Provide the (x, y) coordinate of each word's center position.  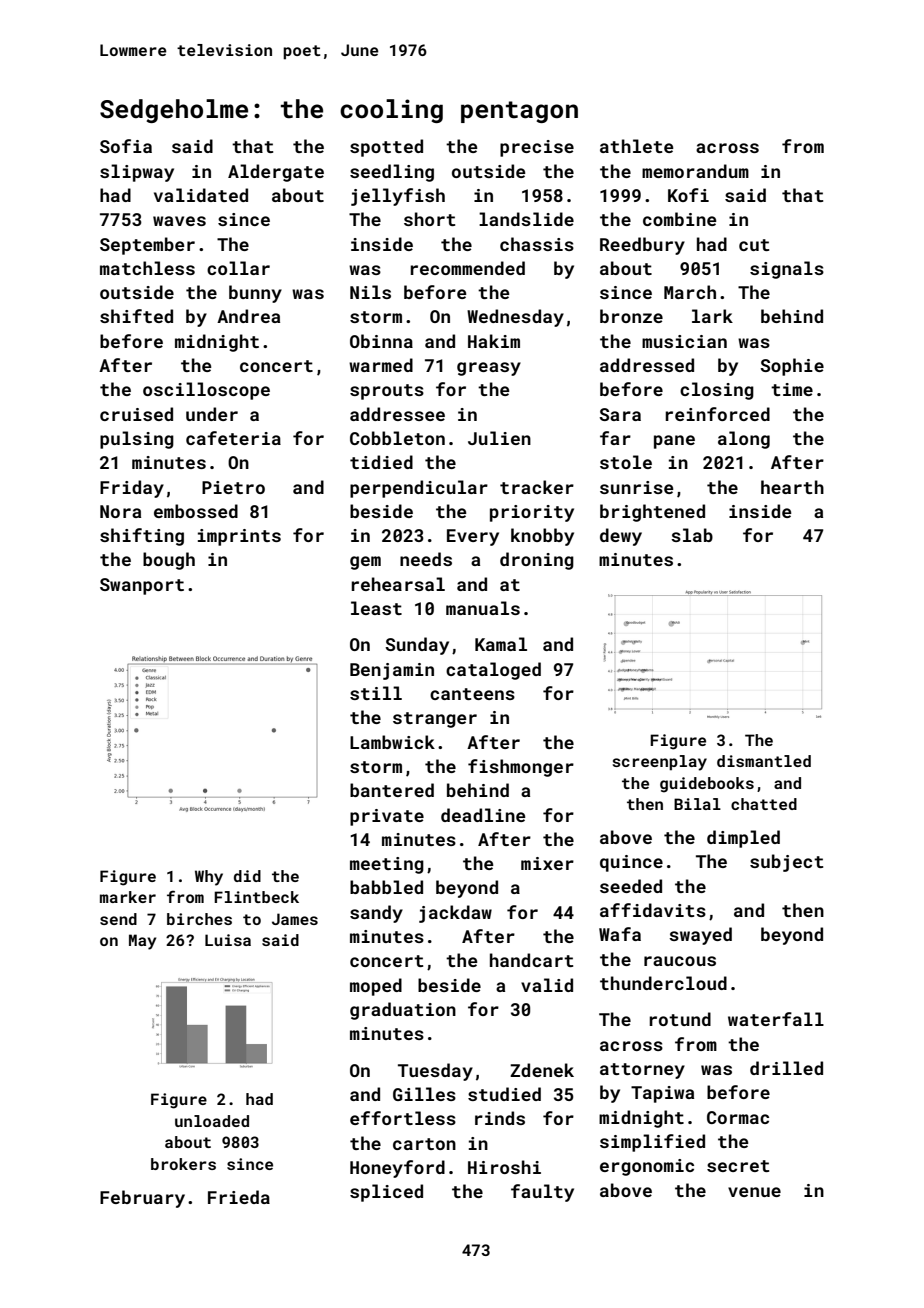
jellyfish (398, 197)
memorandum (695, 171)
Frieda (239, 1197)
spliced (386, 1193)
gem (365, 563)
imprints (239, 537)
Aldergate (276, 173)
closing (717, 391)
